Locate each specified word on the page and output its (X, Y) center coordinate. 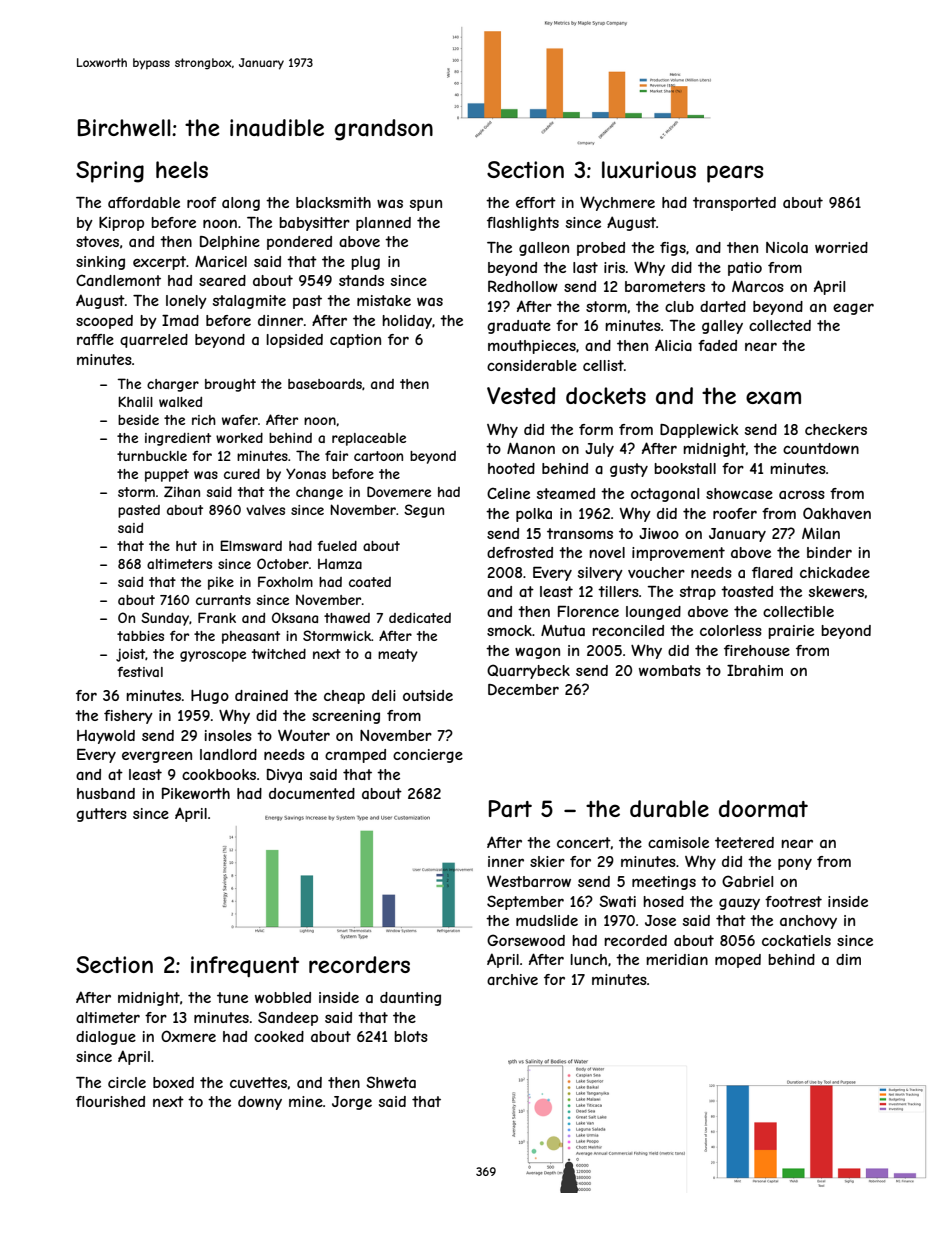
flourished (110, 1101)
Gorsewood (526, 940)
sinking (100, 263)
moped (738, 961)
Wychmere (617, 203)
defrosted (520, 552)
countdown (821, 448)
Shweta (391, 1082)
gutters (101, 815)
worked (239, 438)
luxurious (649, 169)
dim (848, 959)
